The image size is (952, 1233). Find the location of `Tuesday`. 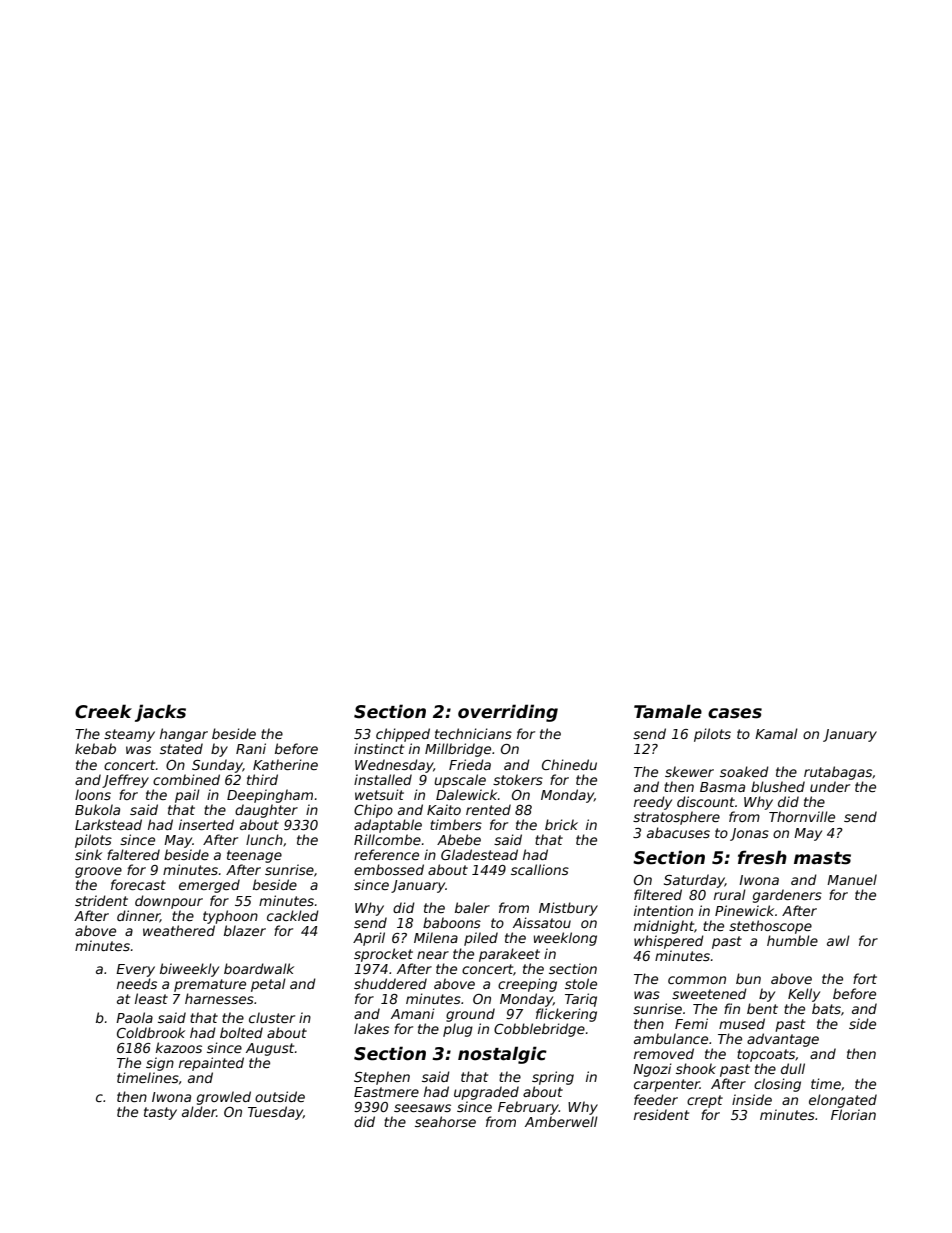

Tuesday is located at coordinates (275, 1113).
